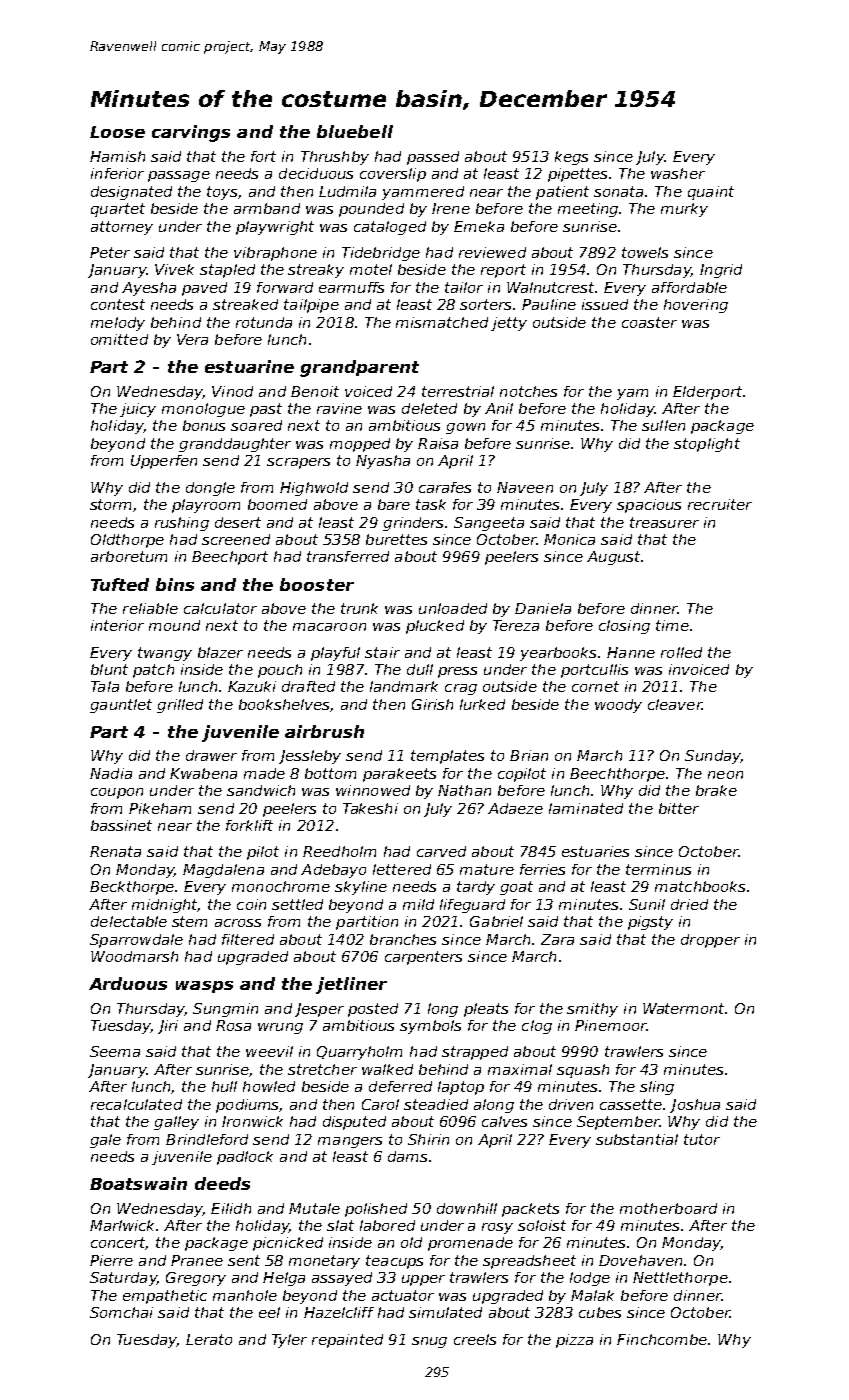  I want to click on meeting, so click(588, 210).
